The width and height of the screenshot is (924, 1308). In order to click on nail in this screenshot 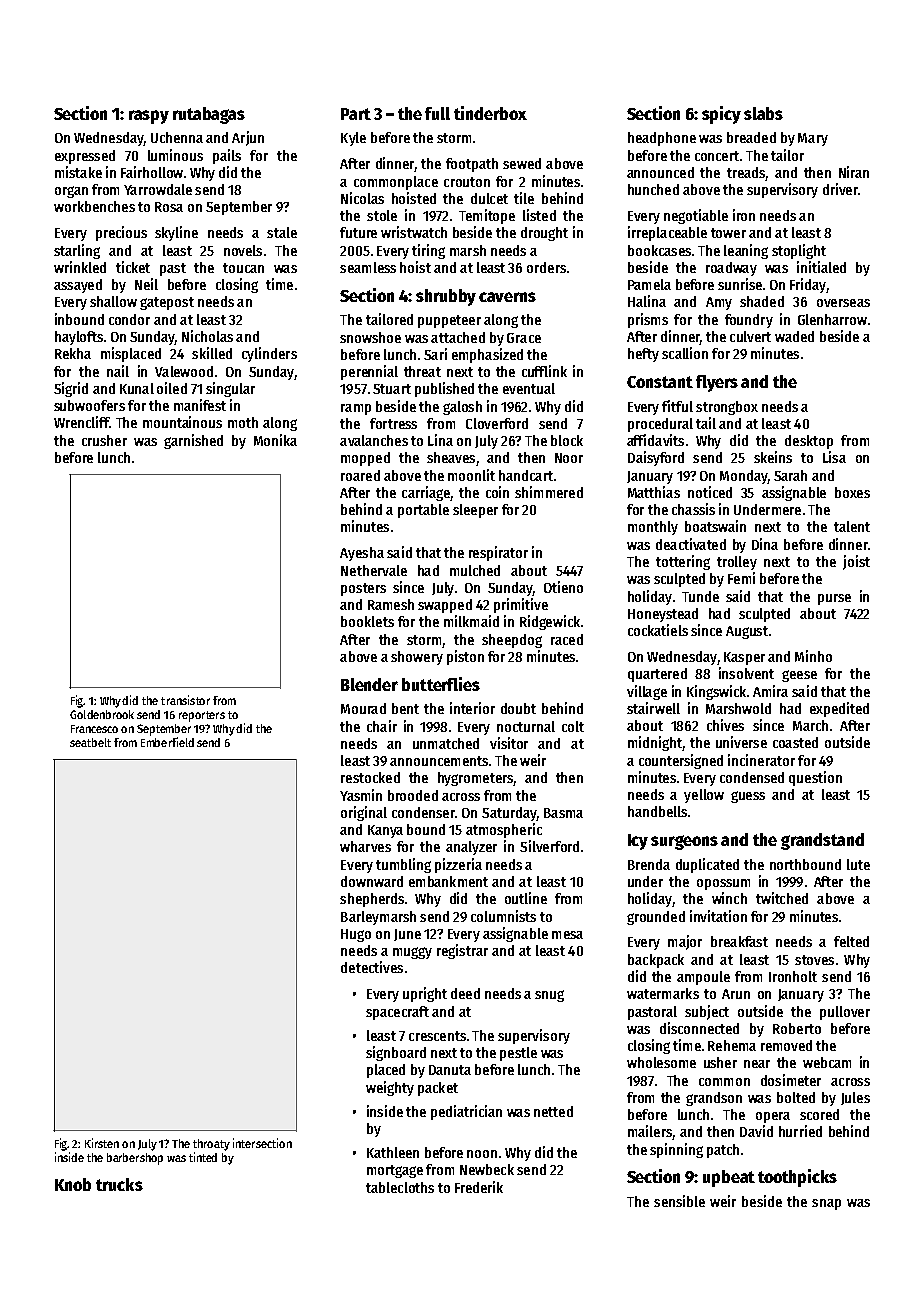, I will do `click(118, 371)`.
